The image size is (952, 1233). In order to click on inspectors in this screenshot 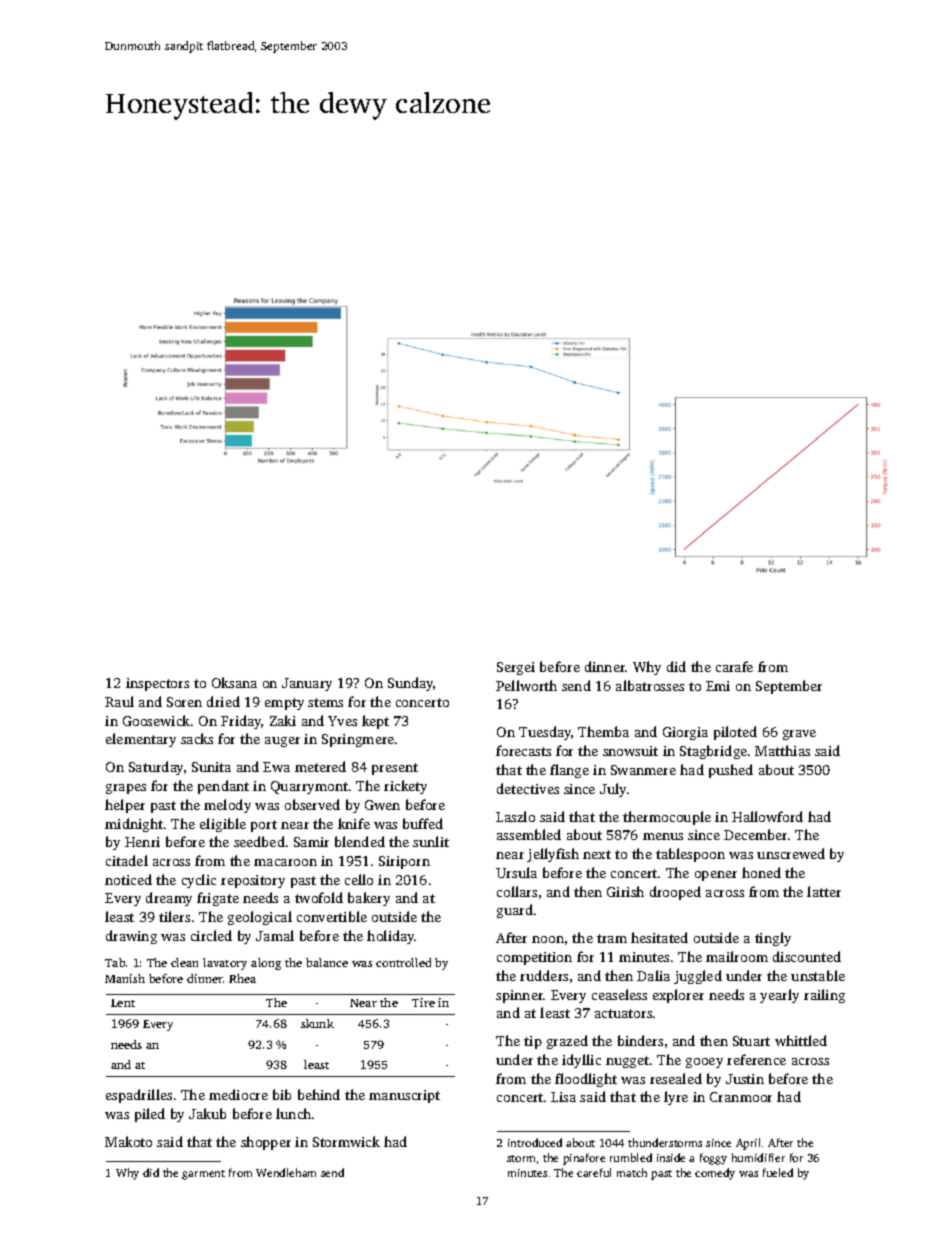, I will do `click(157, 684)`.
